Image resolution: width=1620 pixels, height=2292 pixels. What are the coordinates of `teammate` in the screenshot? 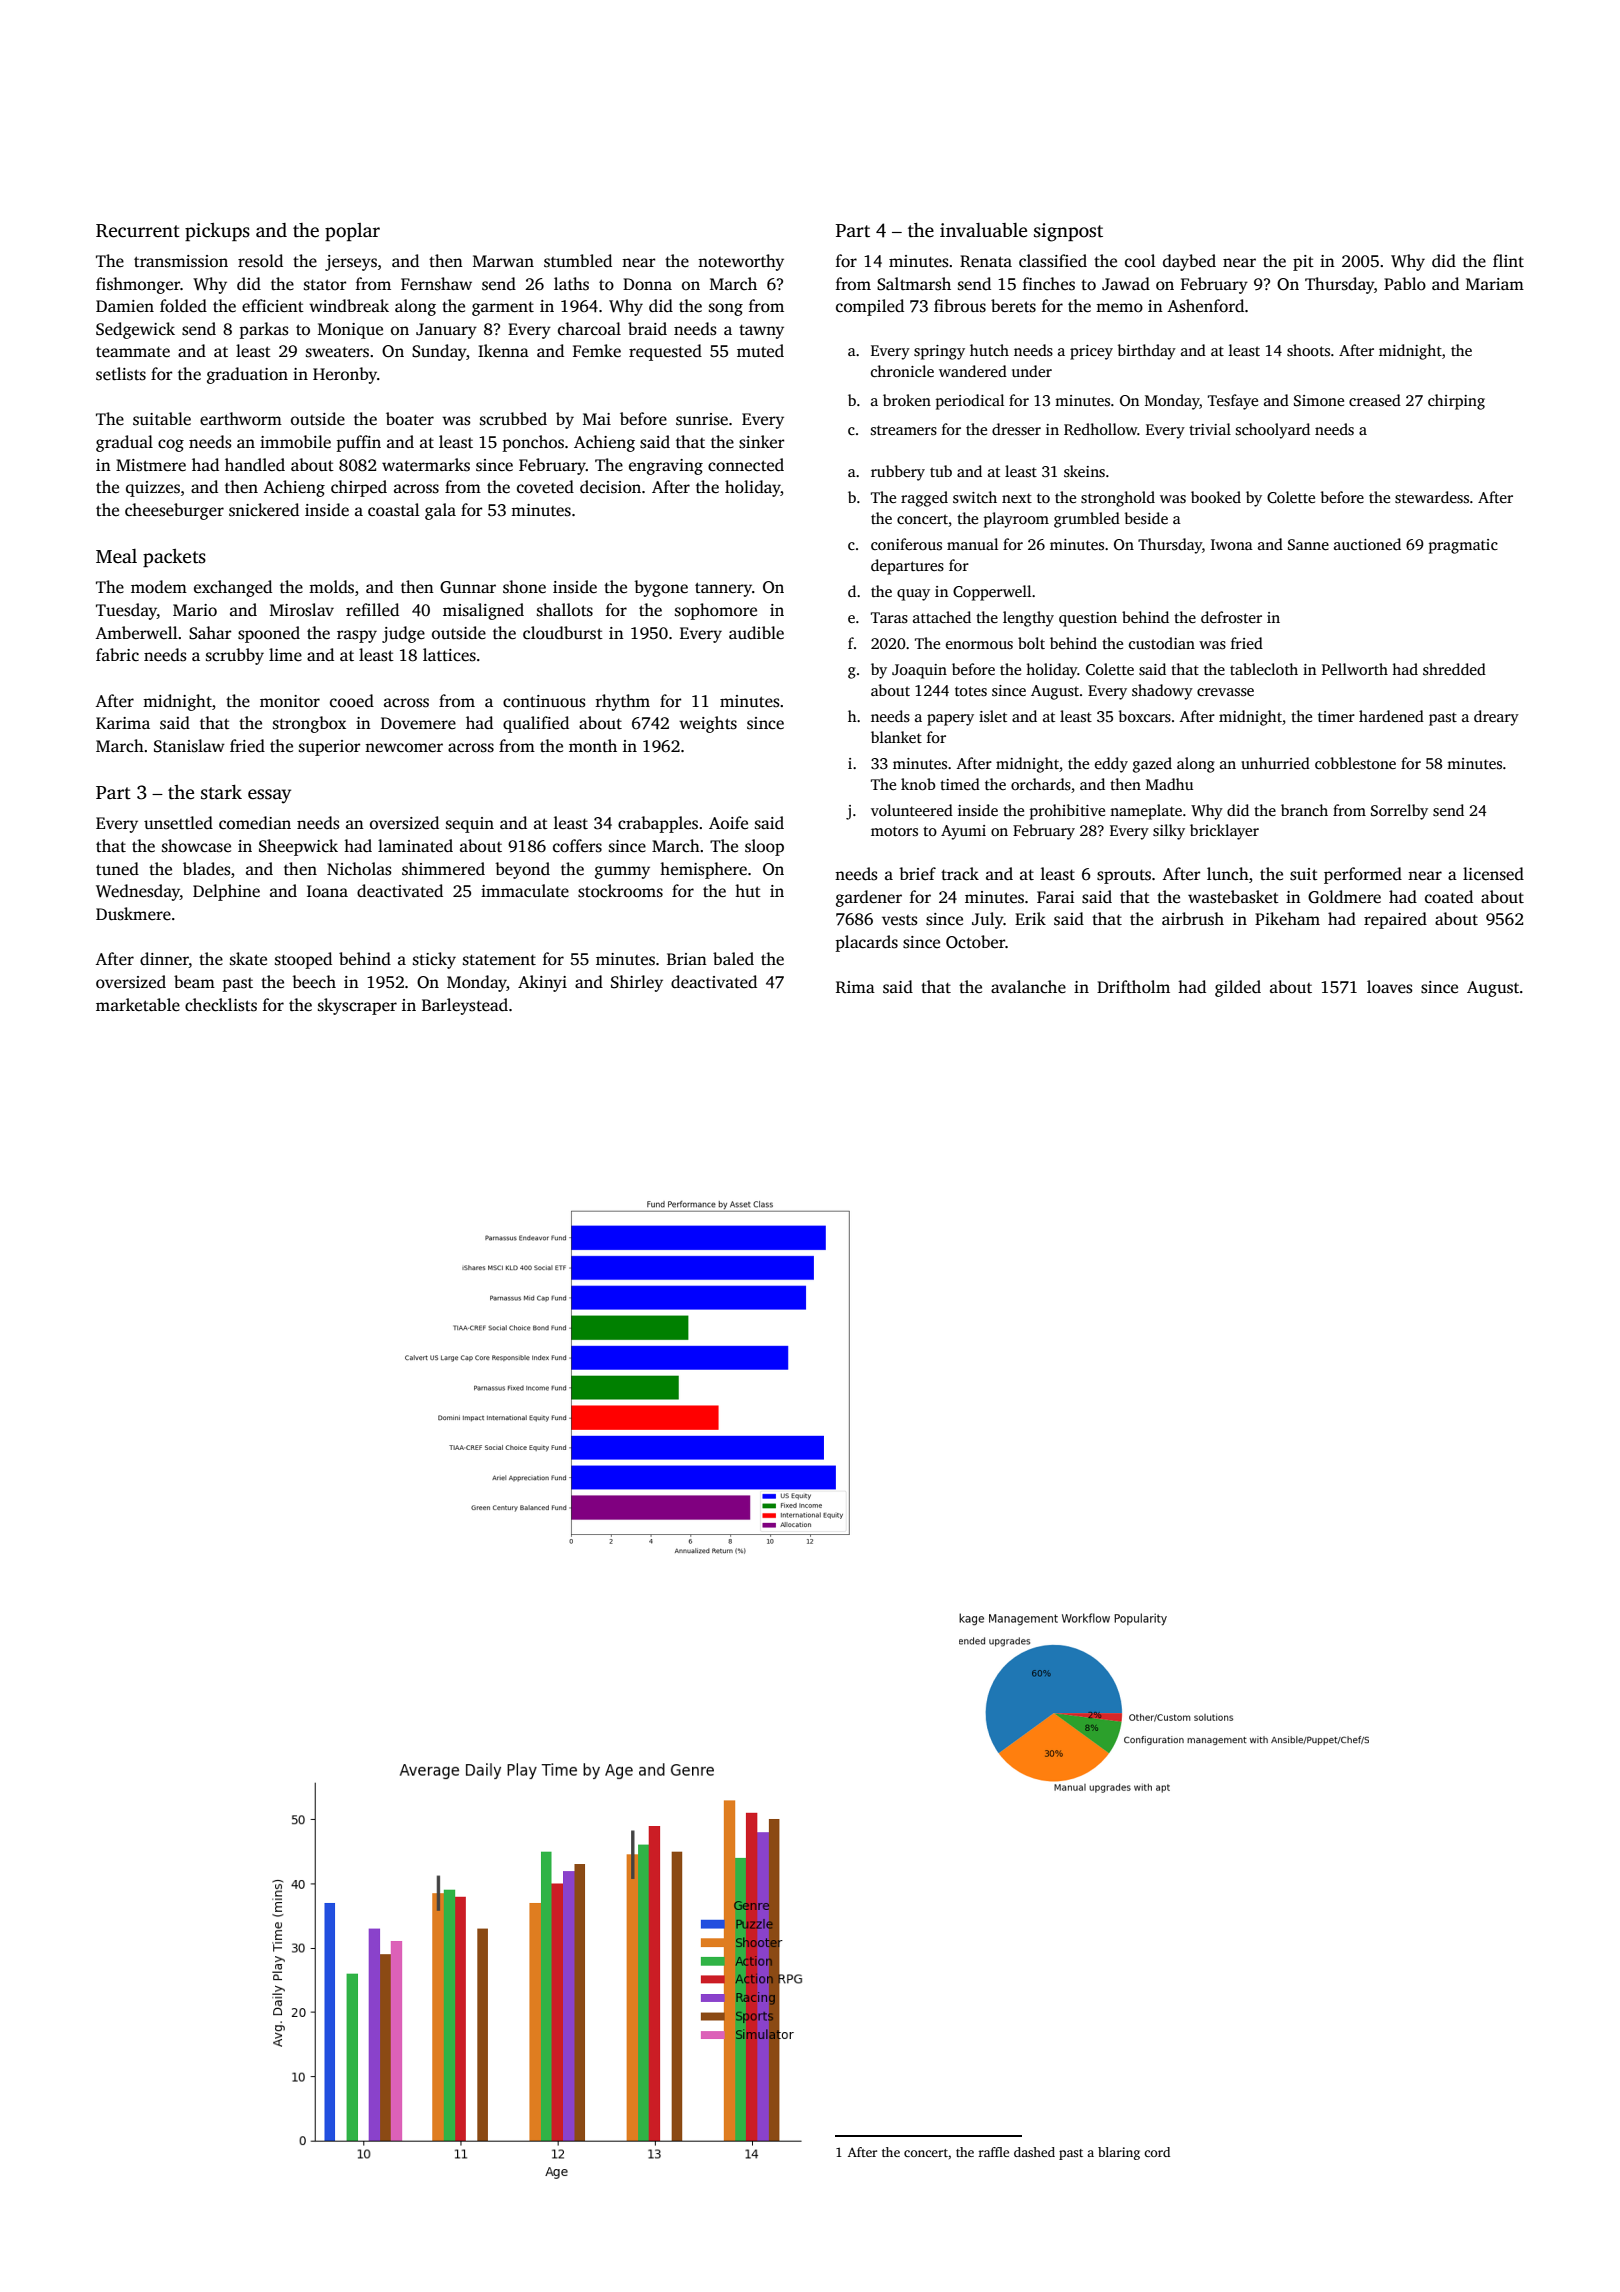 It's located at (133, 352).
